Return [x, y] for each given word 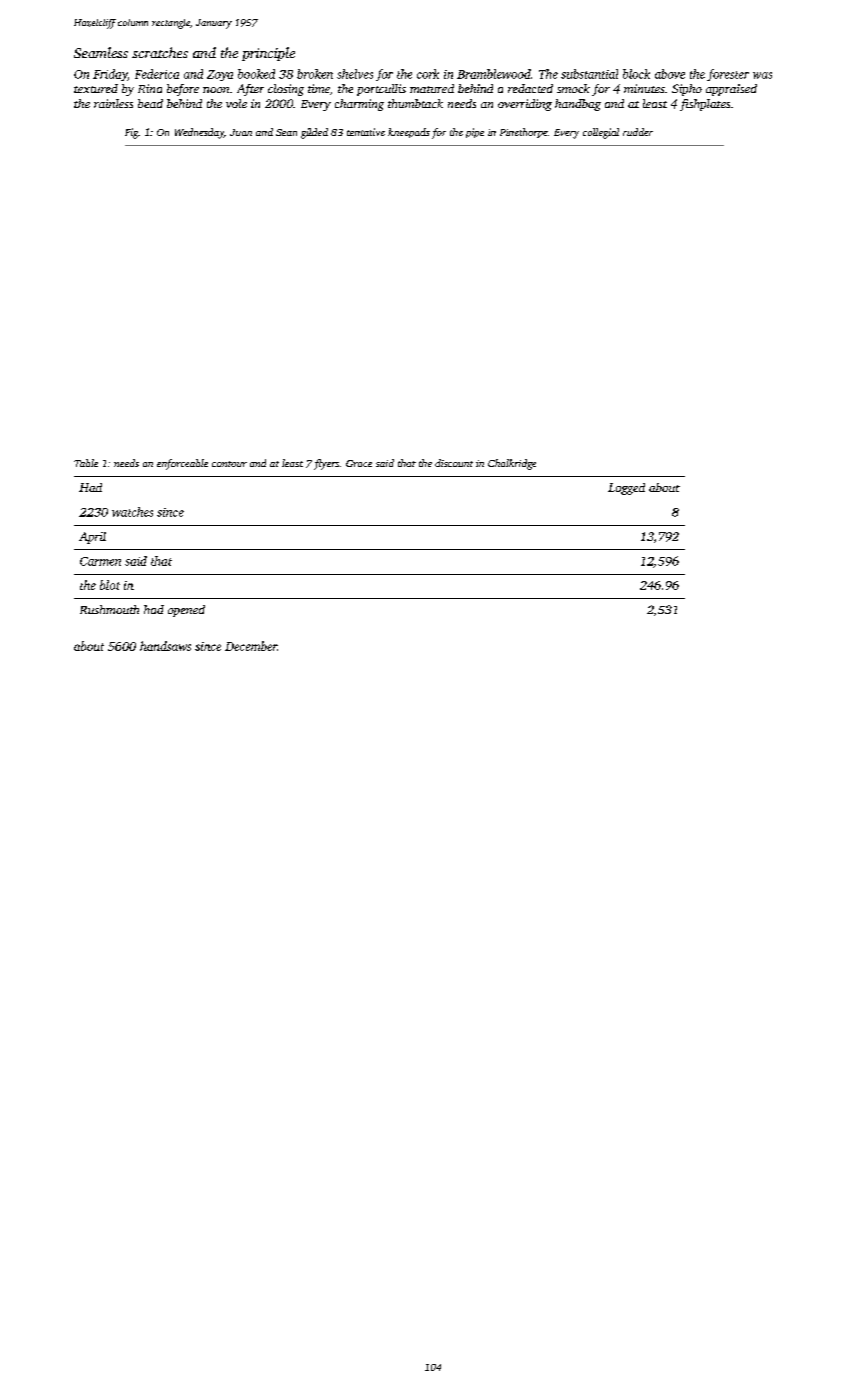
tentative [366, 132]
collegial [601, 133]
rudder [638, 132]
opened [186, 611]
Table [86, 463]
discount [454, 463]
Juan [241, 132]
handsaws [165, 646]
